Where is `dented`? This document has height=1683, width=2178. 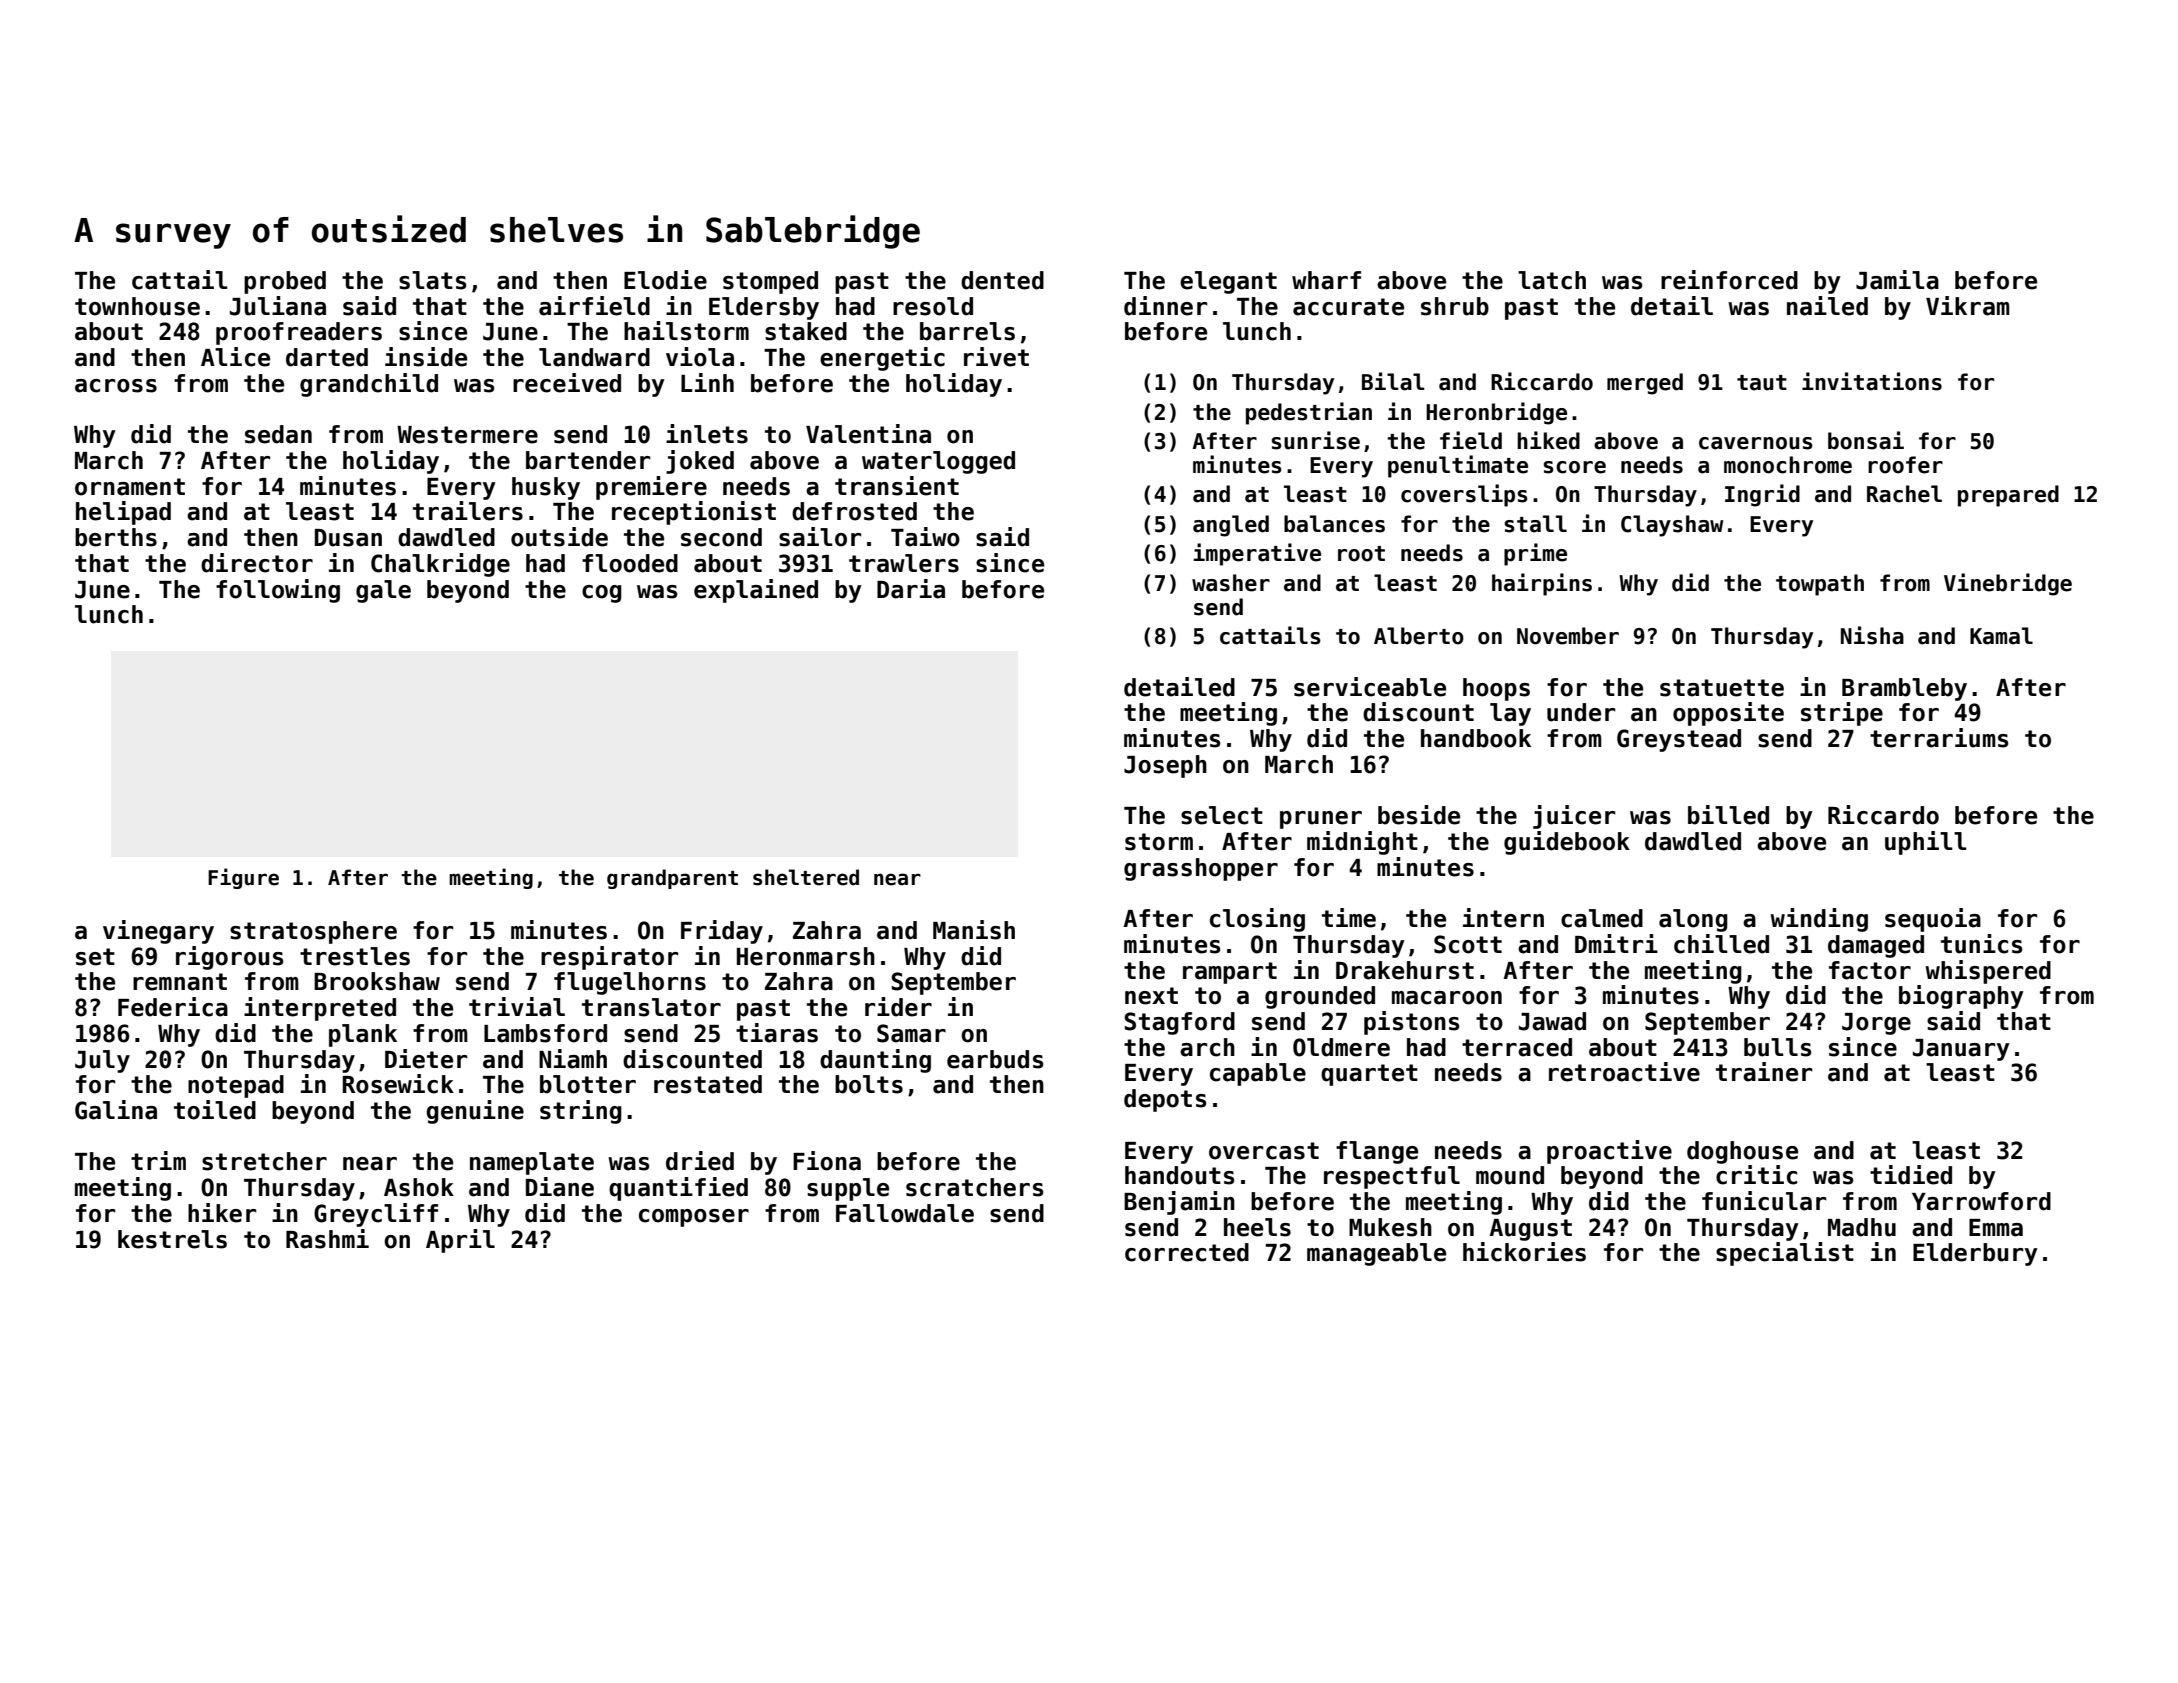
dented is located at coordinates (1002, 280).
